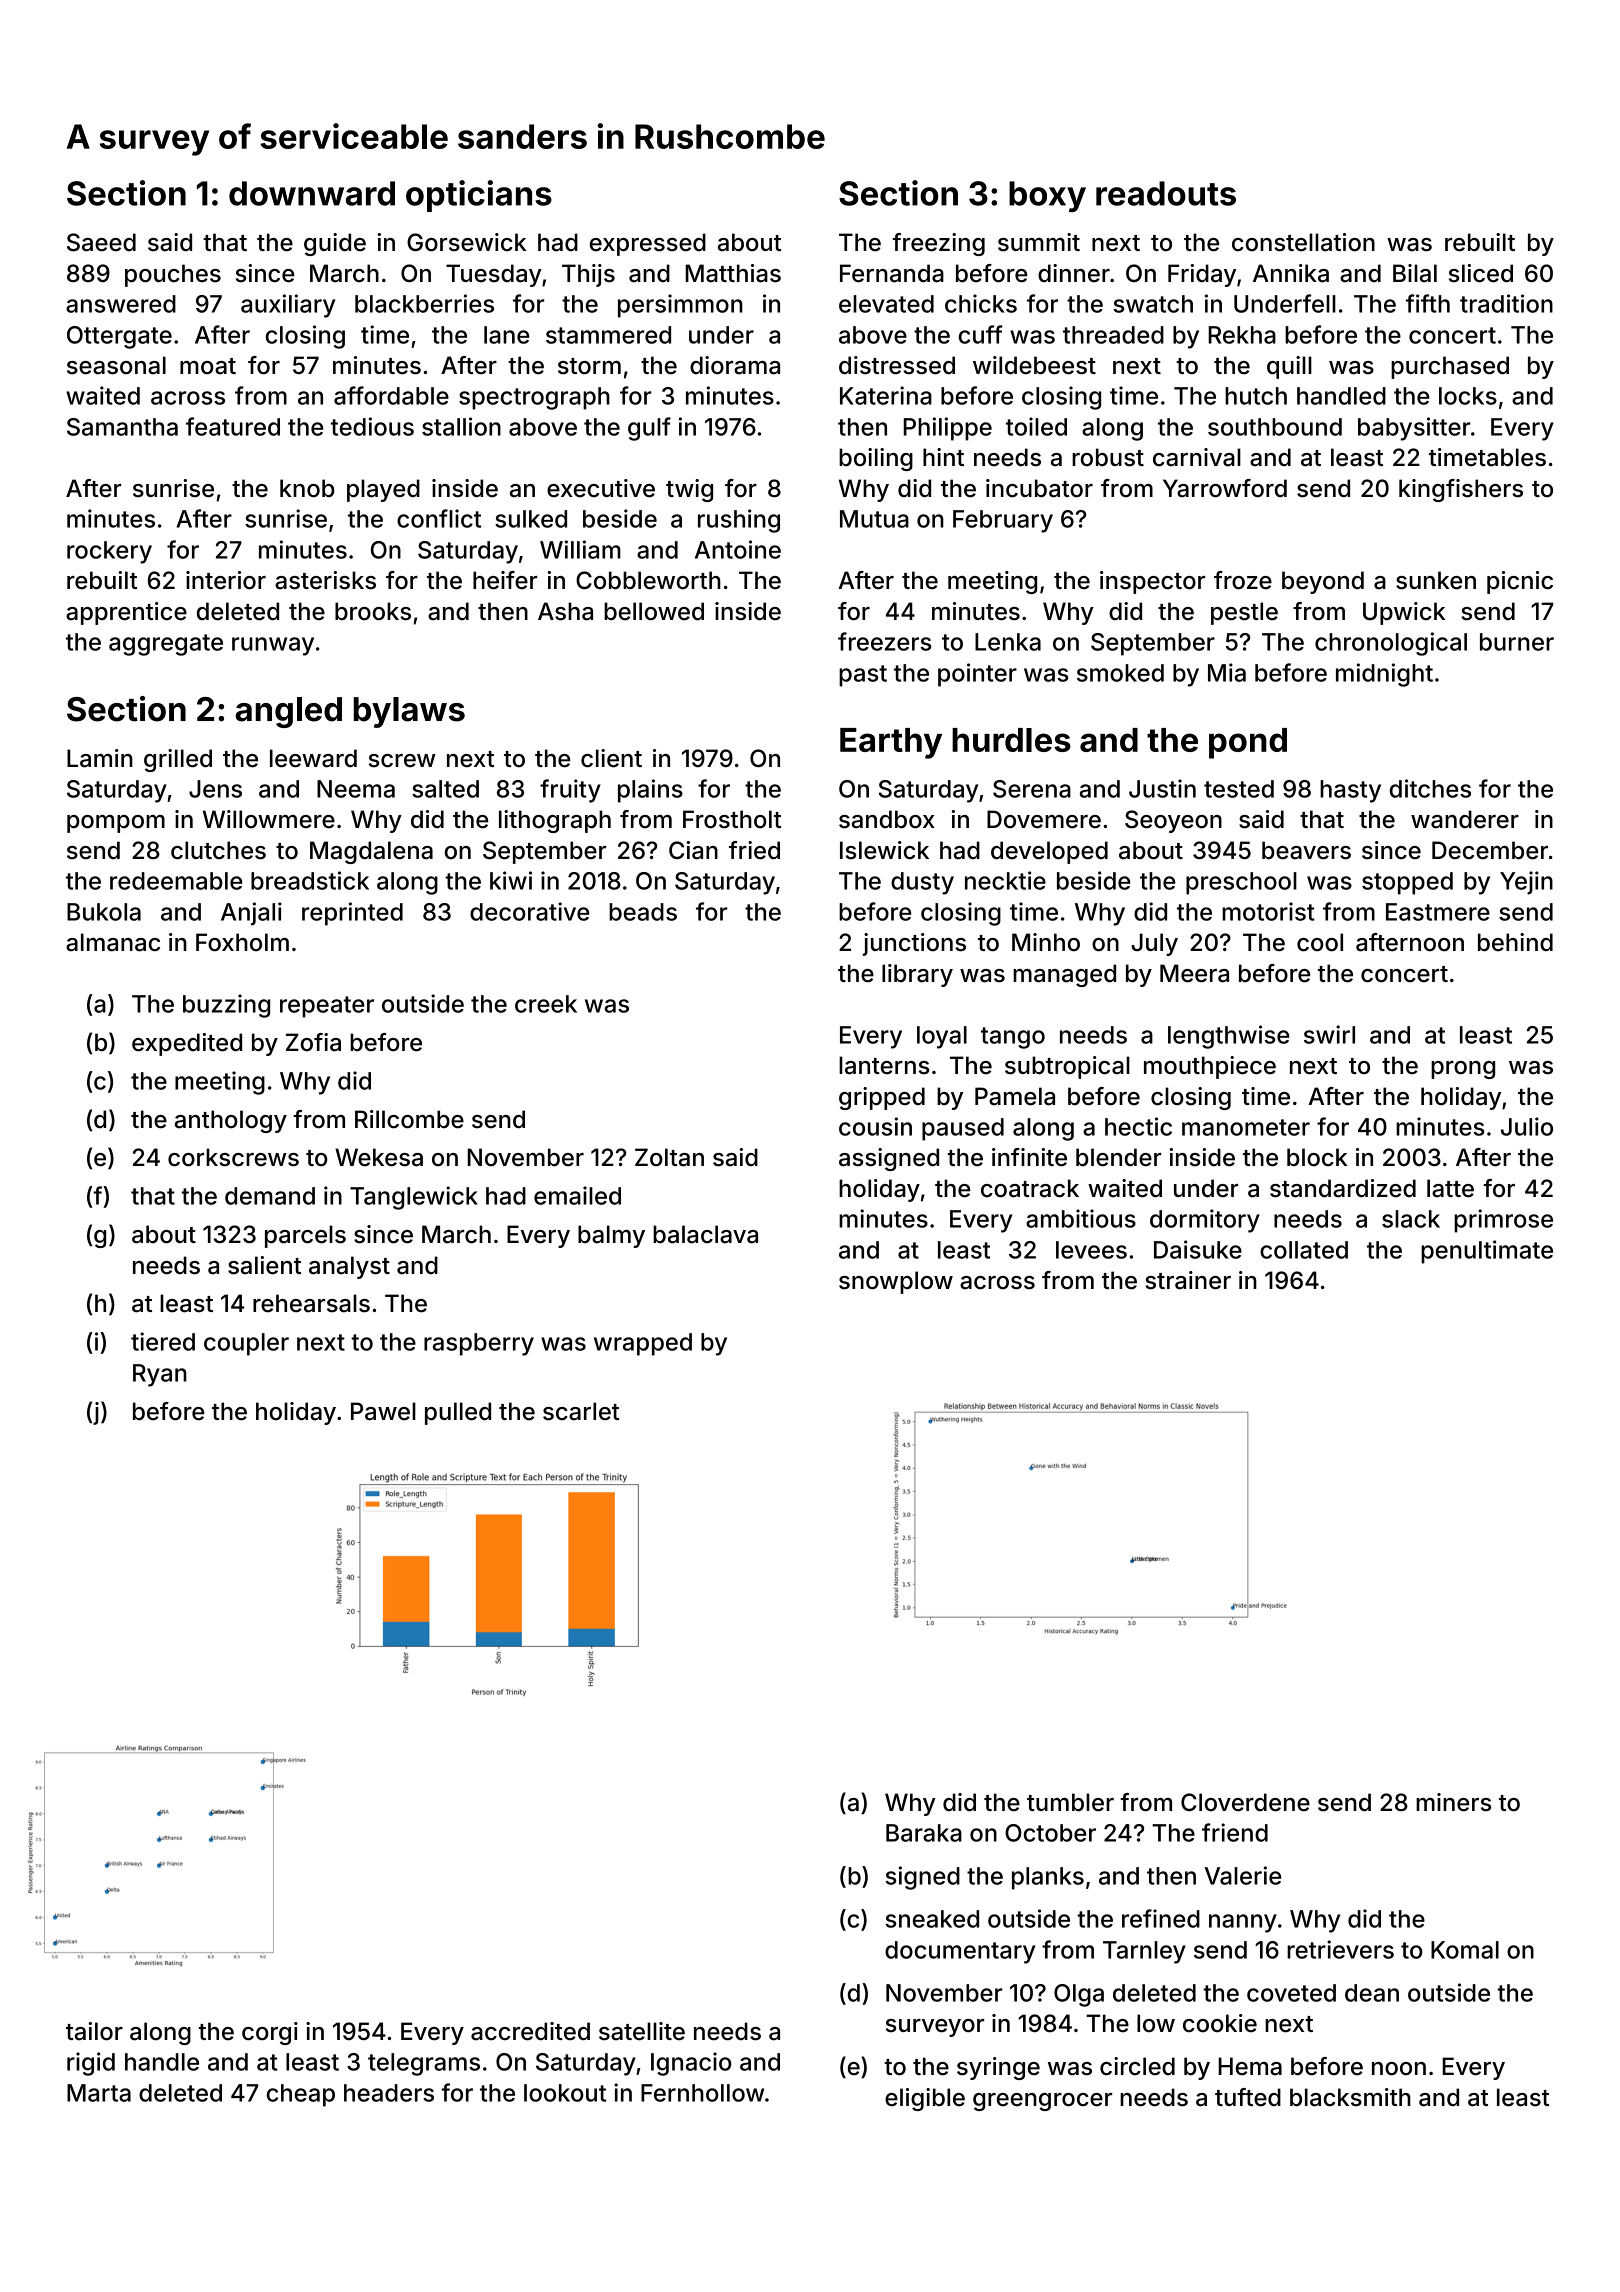  What do you see at coordinates (1428, 303) in the screenshot?
I see `fifth` at bounding box center [1428, 303].
